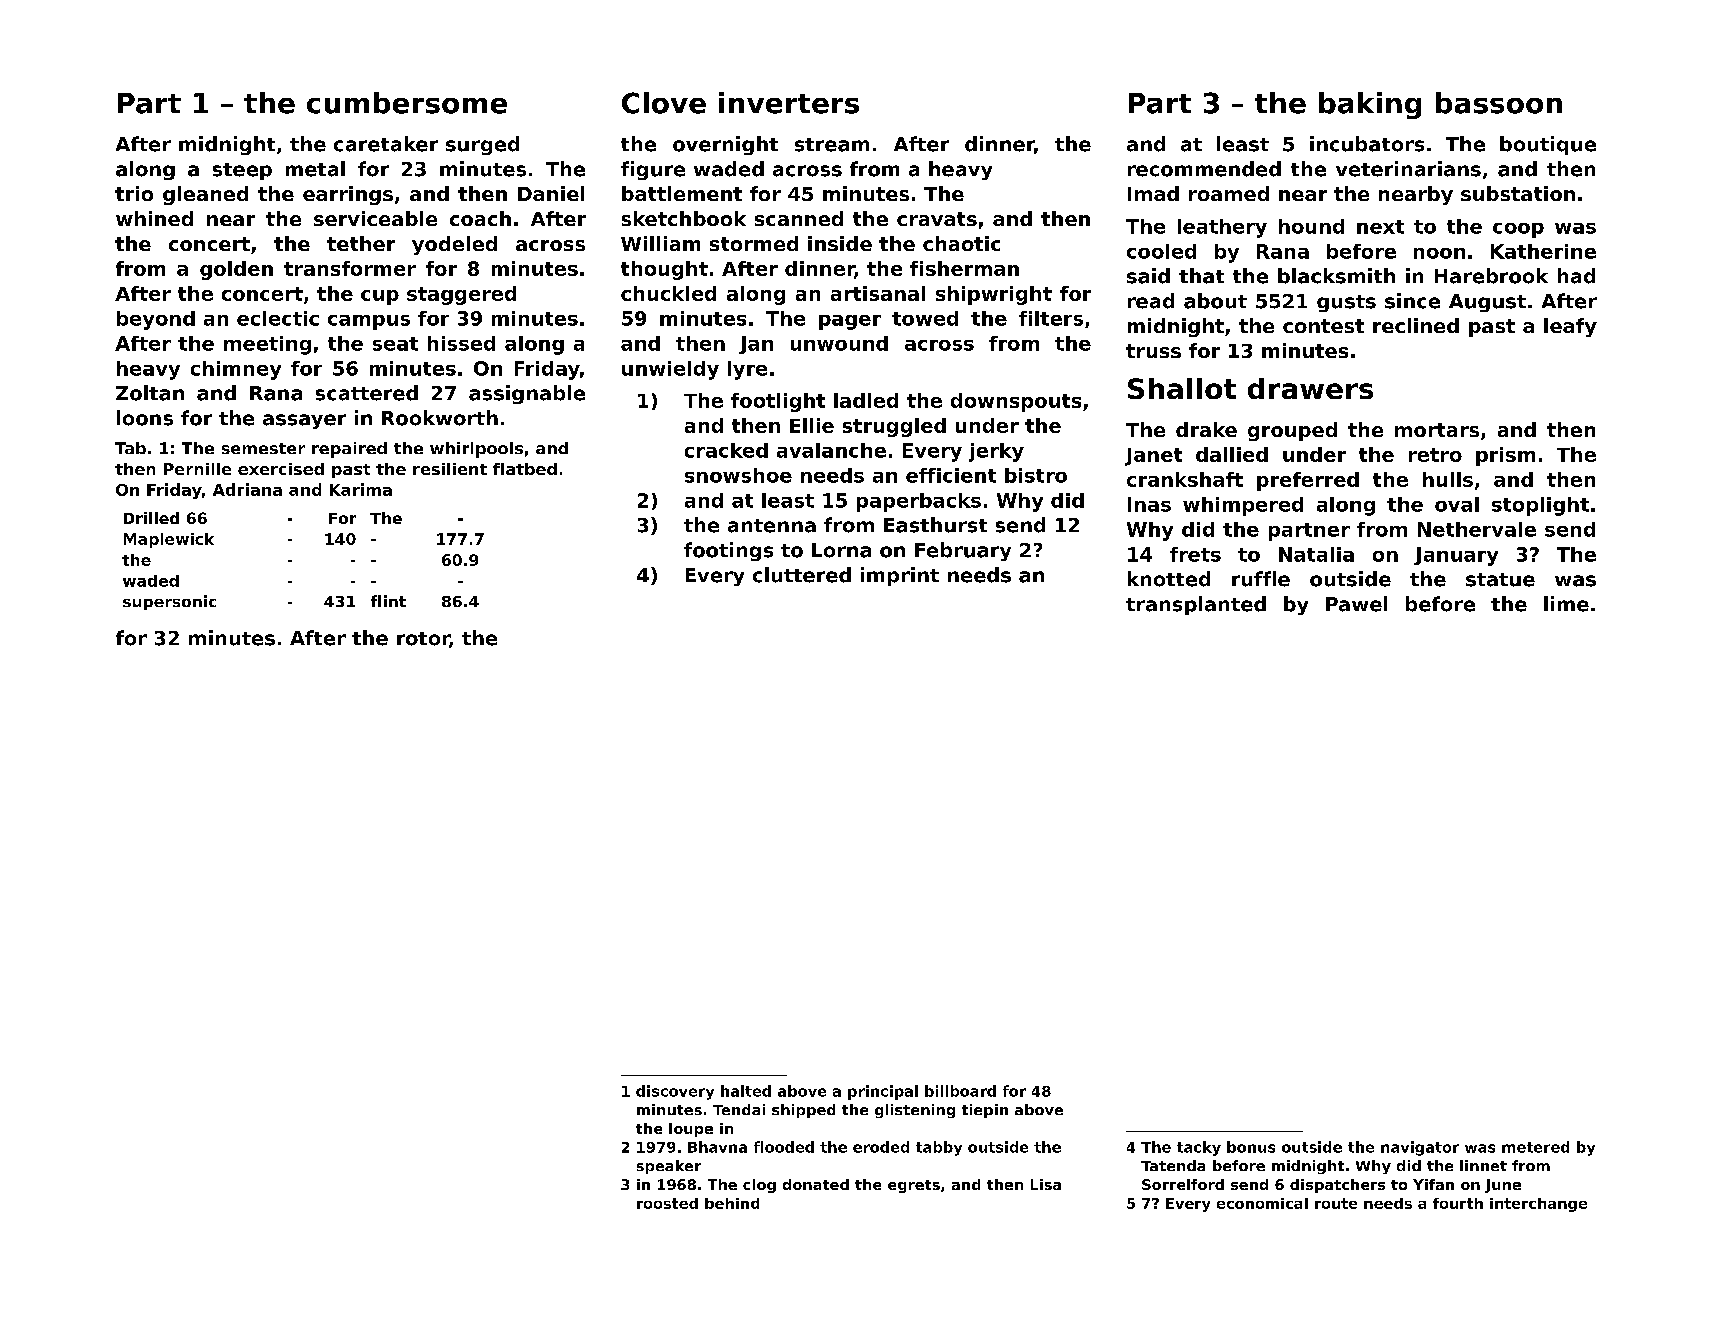 This screenshot has width=1712, height=1323. Describe the element at coordinates (1535, 1147) in the screenshot. I see `metered` at that location.
